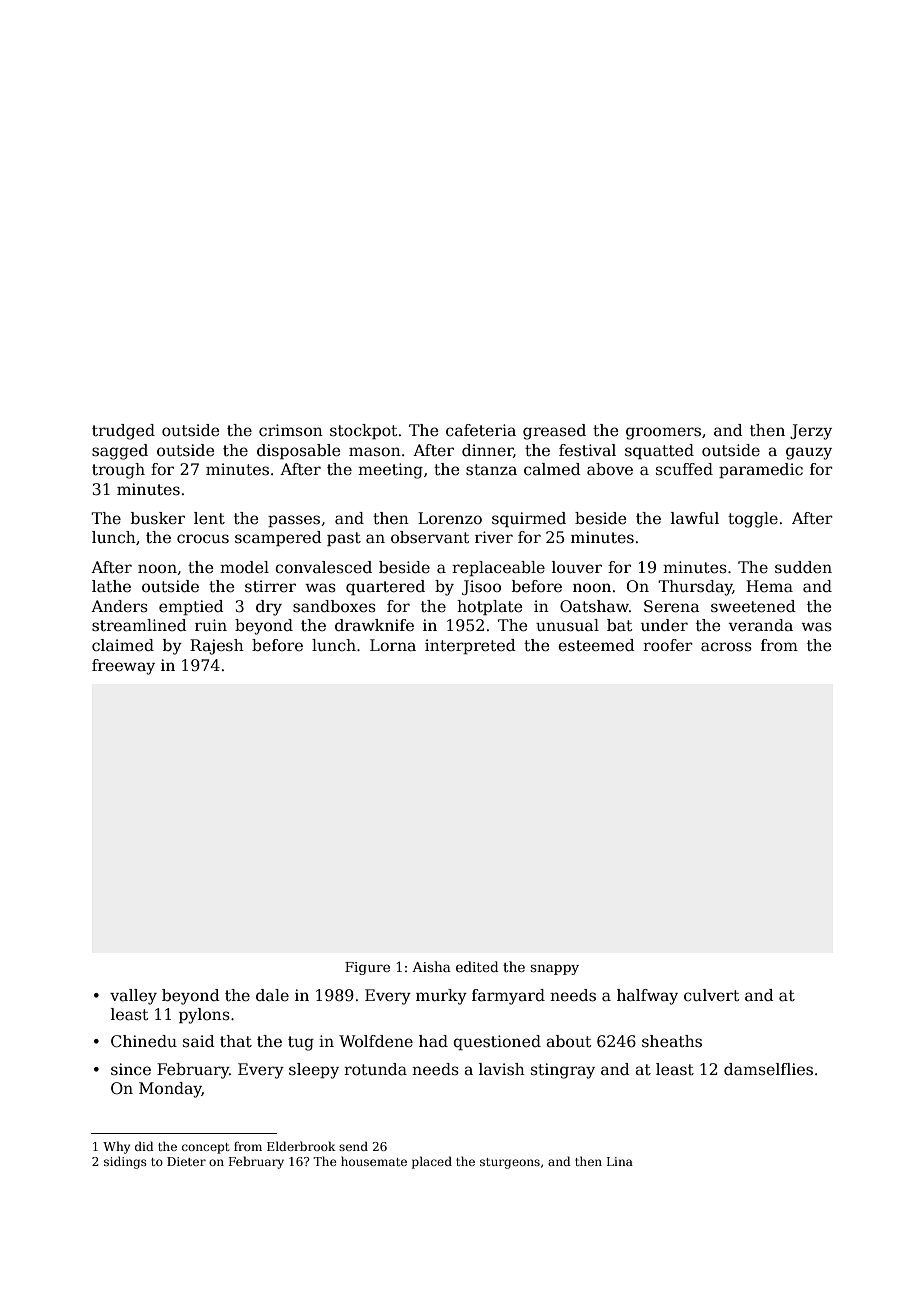  What do you see at coordinates (170, 1090) in the screenshot?
I see `Monday` at bounding box center [170, 1090].
